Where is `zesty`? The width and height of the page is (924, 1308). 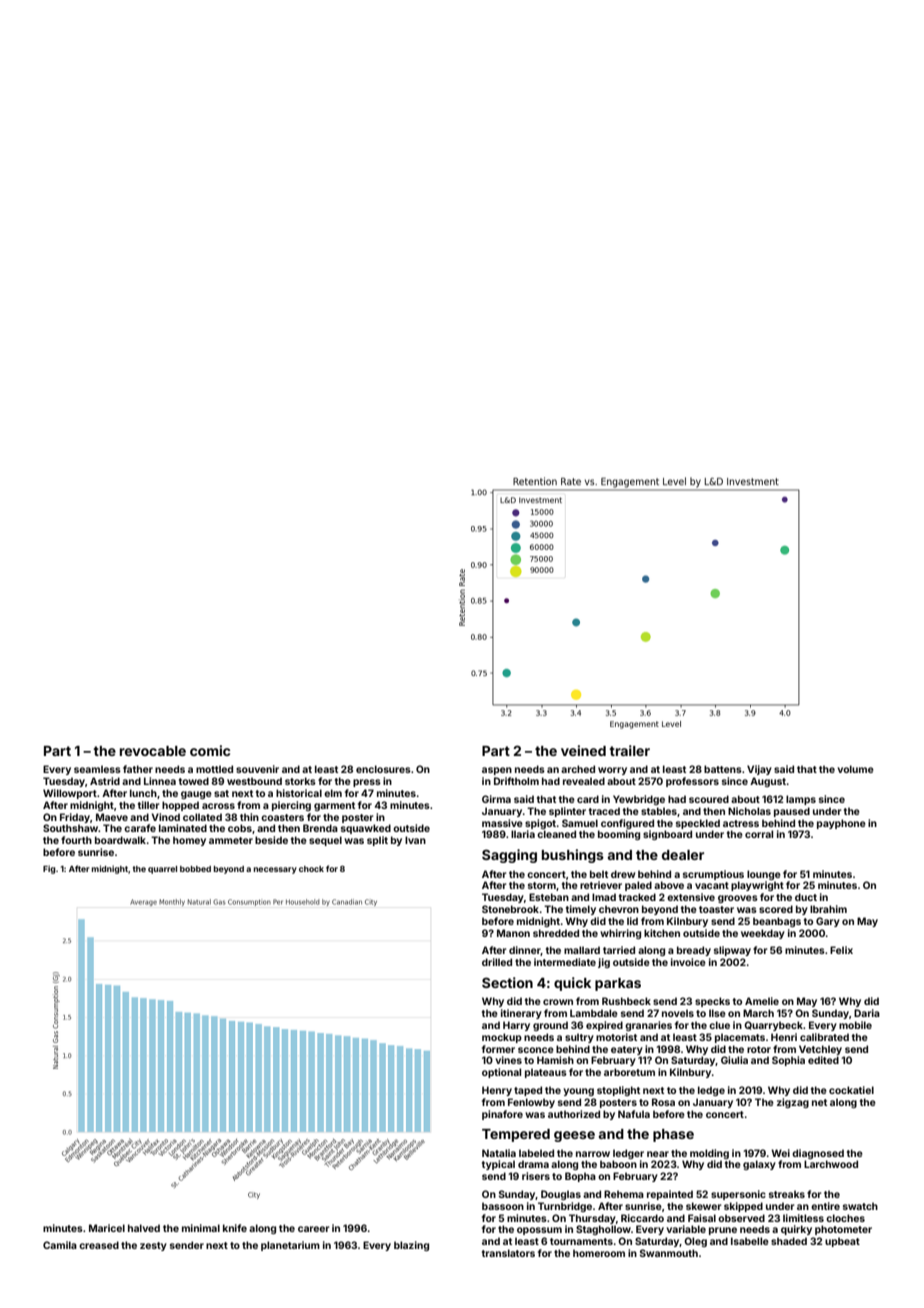 zesty is located at coordinates (153, 1246).
